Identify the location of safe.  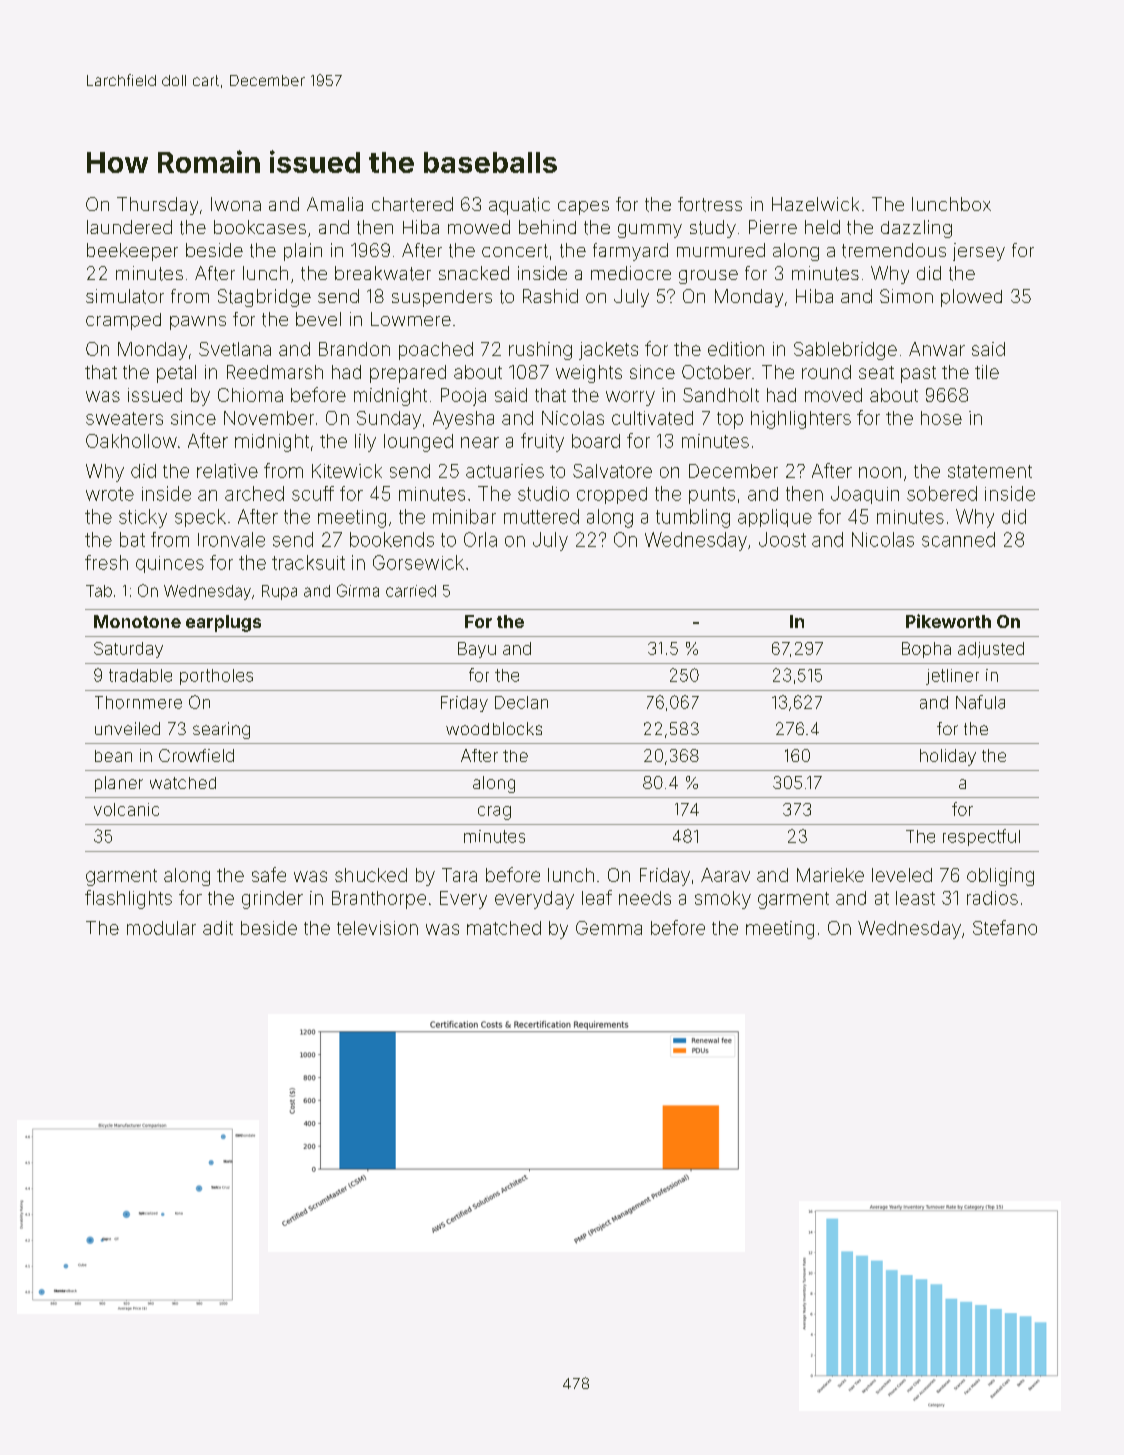
(269, 874).
